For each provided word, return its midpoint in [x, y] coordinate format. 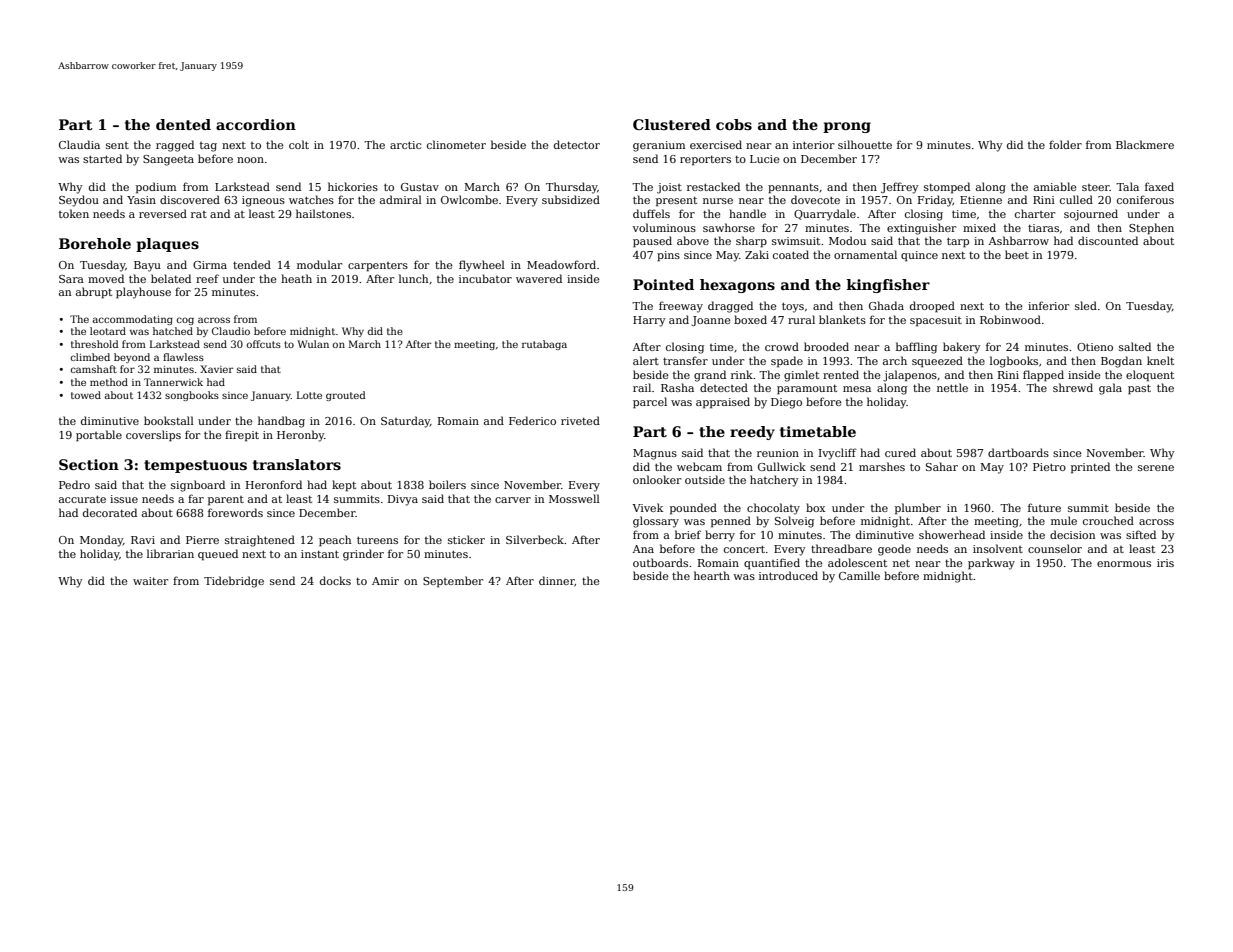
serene [1156, 468]
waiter [150, 581]
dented [183, 124]
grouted [346, 396]
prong [847, 127]
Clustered [672, 124]
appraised [723, 402]
